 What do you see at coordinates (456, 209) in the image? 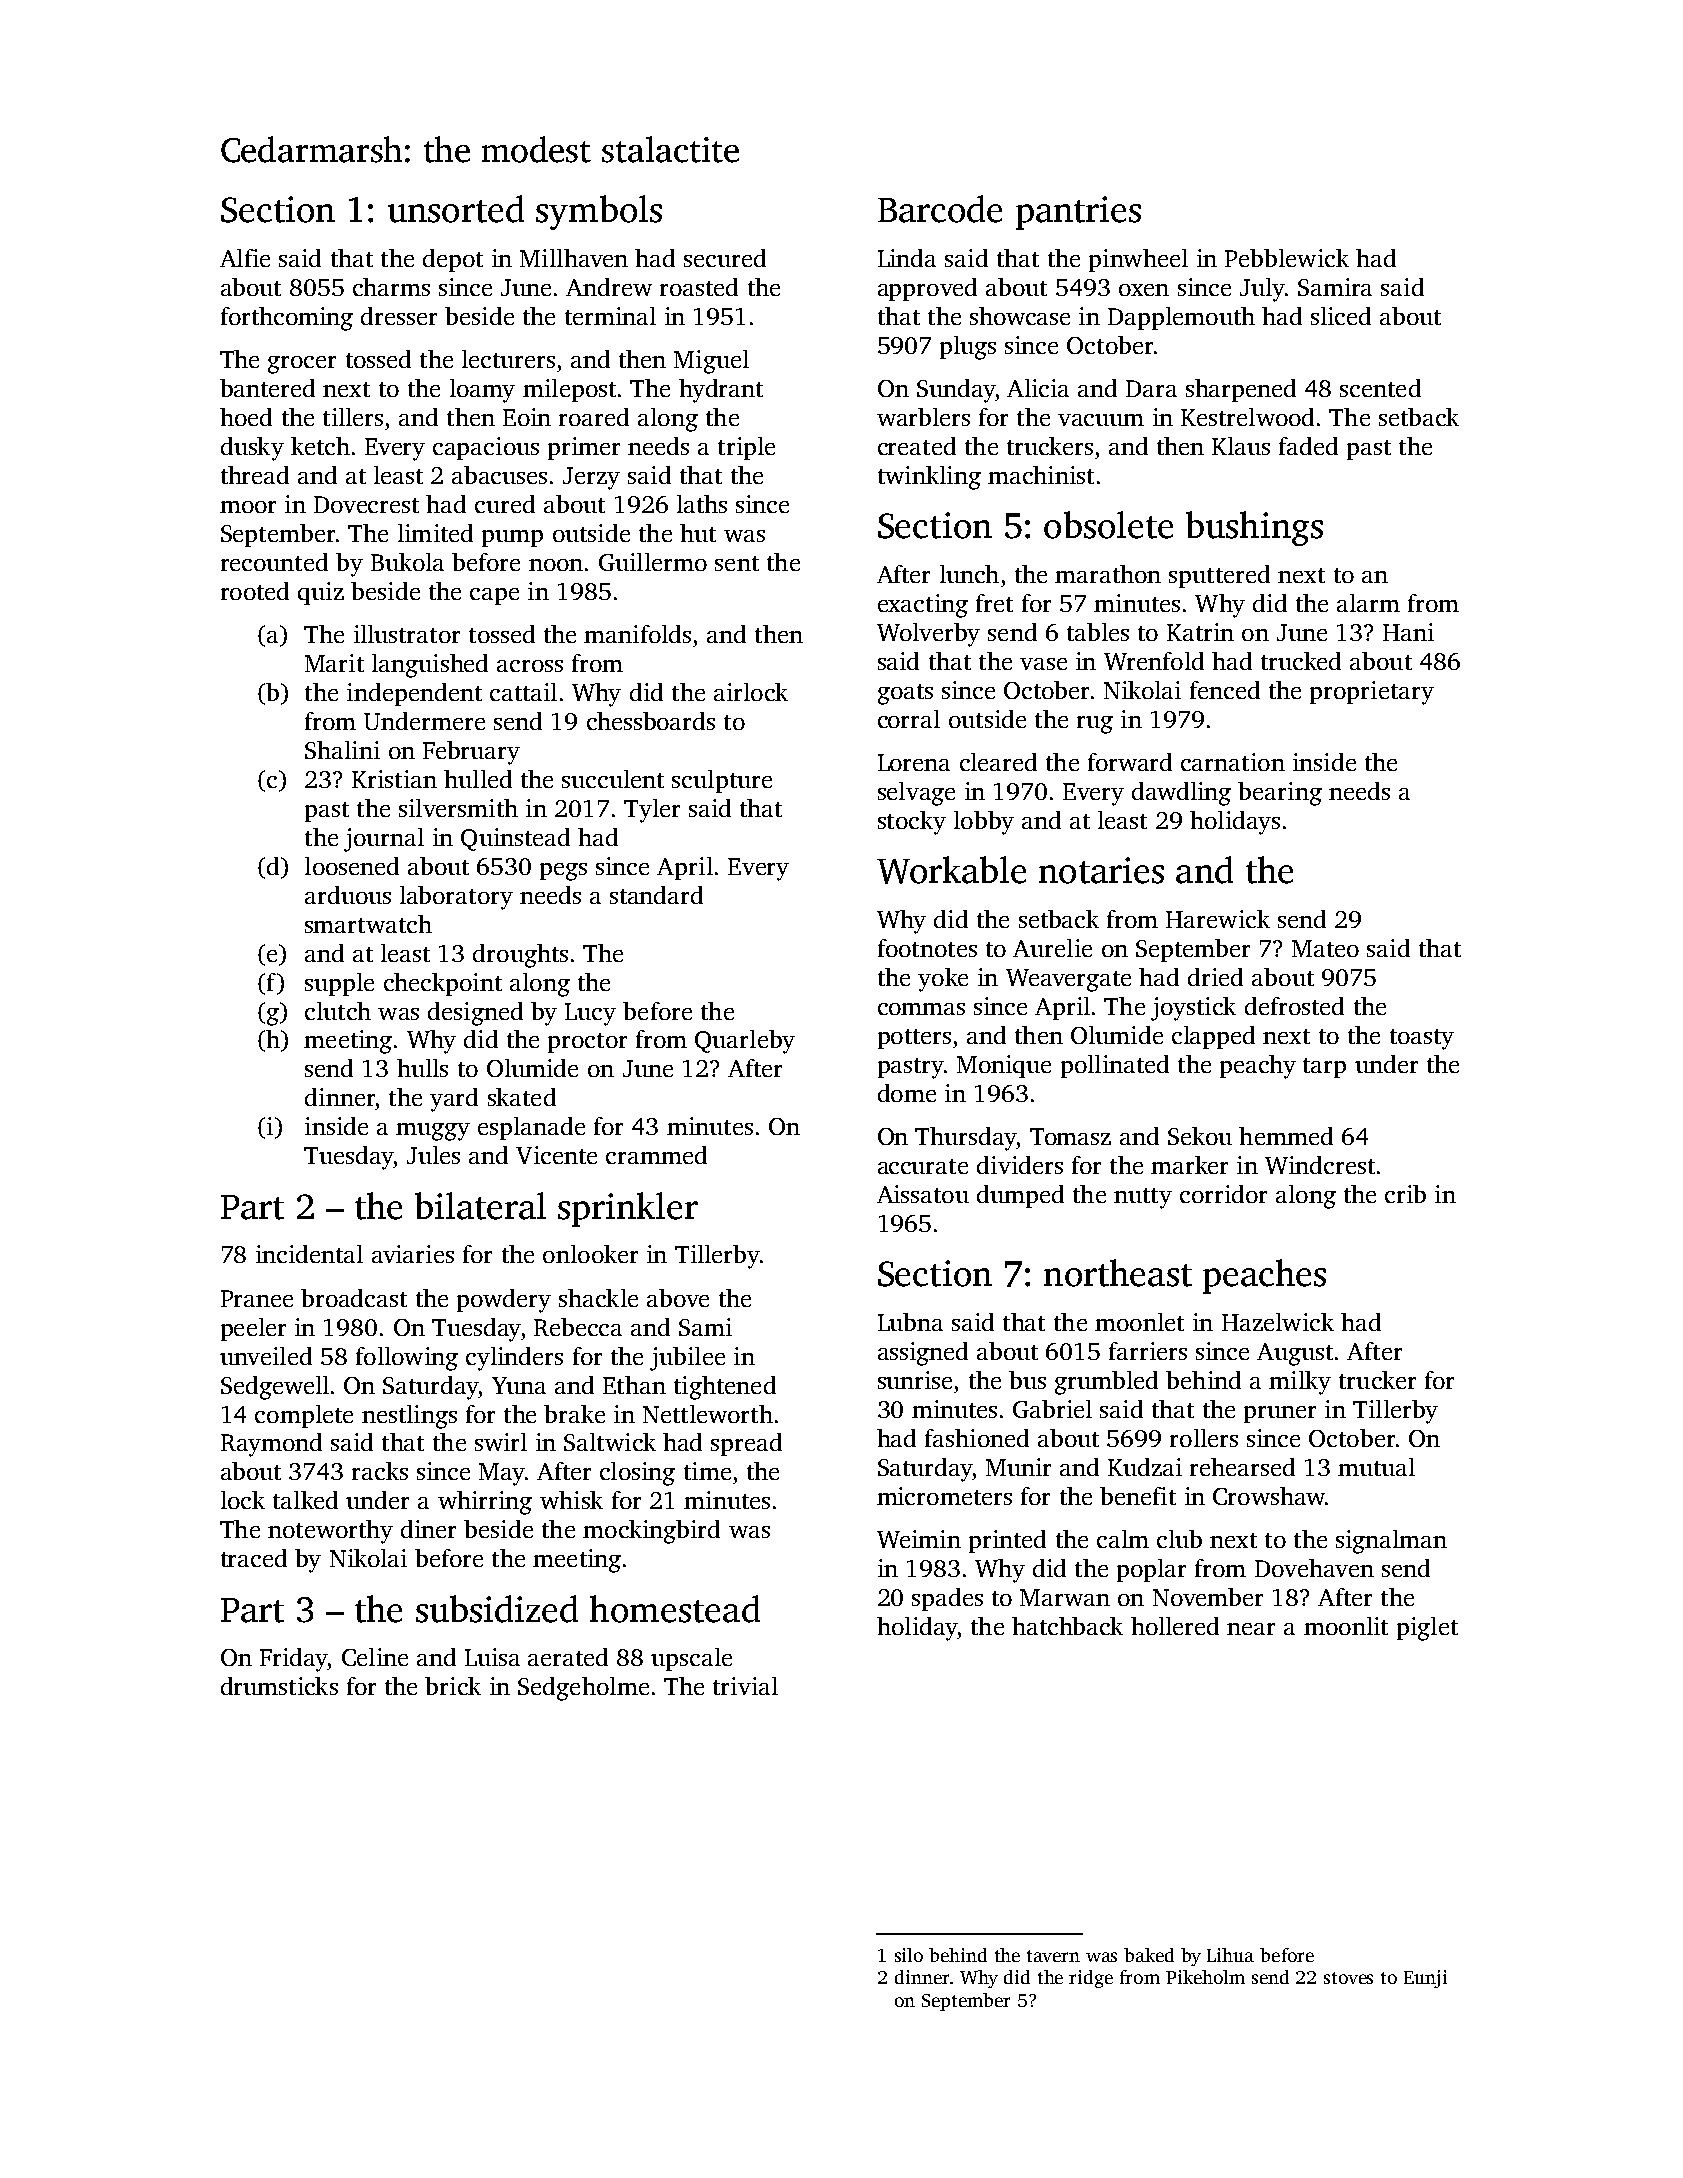
I see `unsorted` at bounding box center [456, 209].
